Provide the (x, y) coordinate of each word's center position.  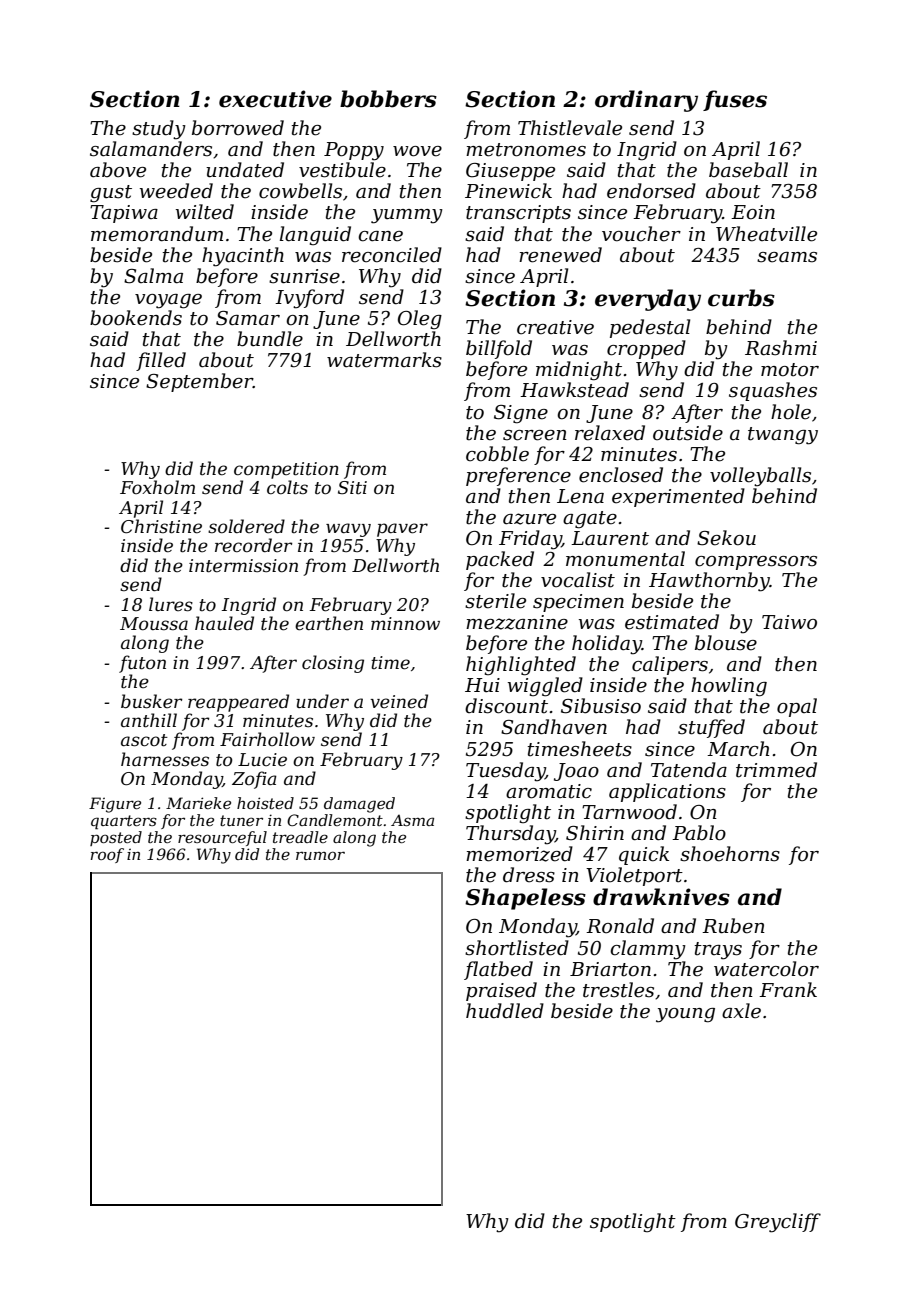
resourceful (222, 838)
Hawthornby (709, 582)
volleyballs (760, 477)
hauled (224, 623)
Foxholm (157, 487)
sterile (495, 601)
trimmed (776, 770)
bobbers (388, 99)
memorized (519, 854)
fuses (735, 100)
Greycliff (778, 1223)
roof (107, 855)
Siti (352, 488)
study (159, 130)
